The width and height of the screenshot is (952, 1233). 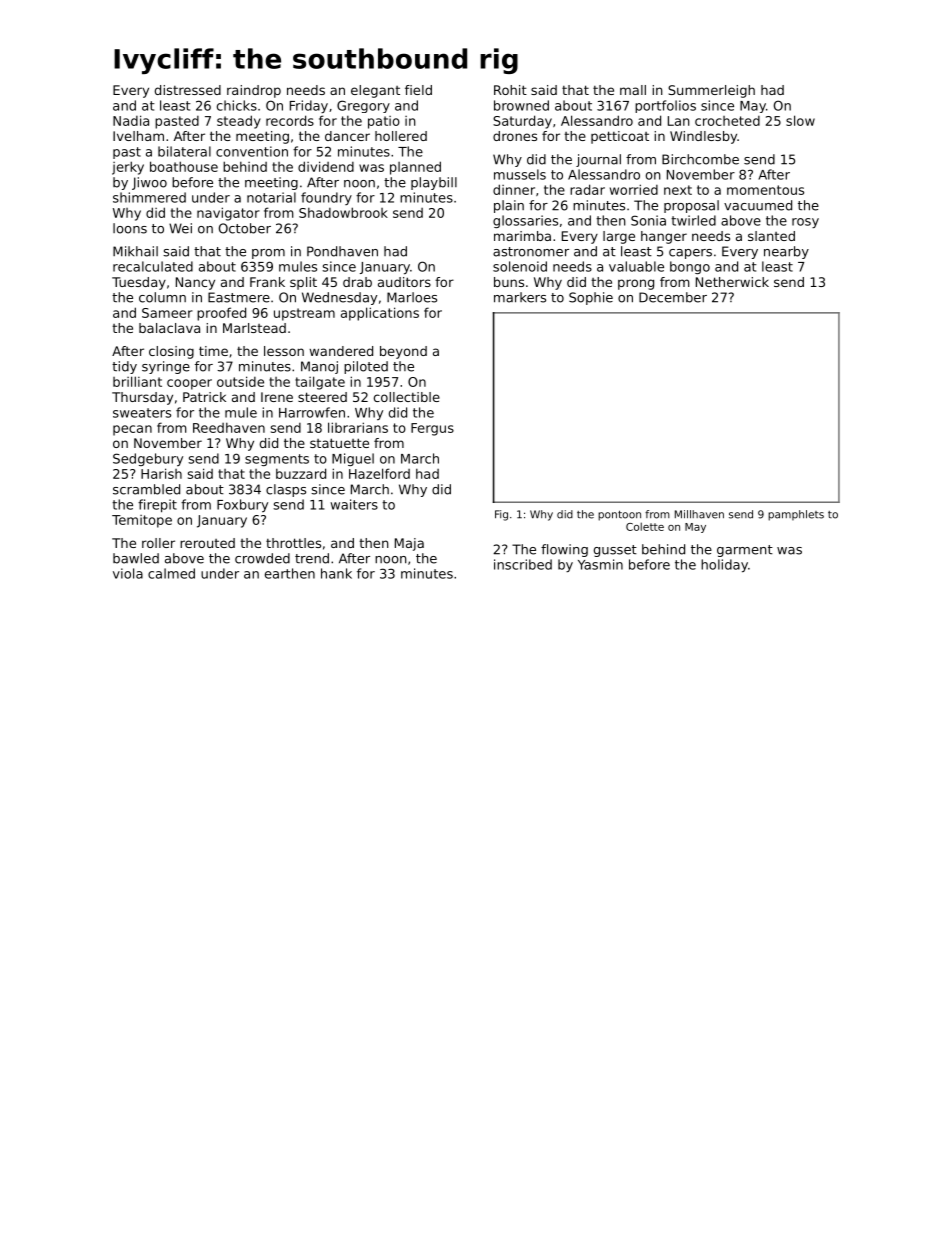 I want to click on Rohit, so click(x=510, y=90).
